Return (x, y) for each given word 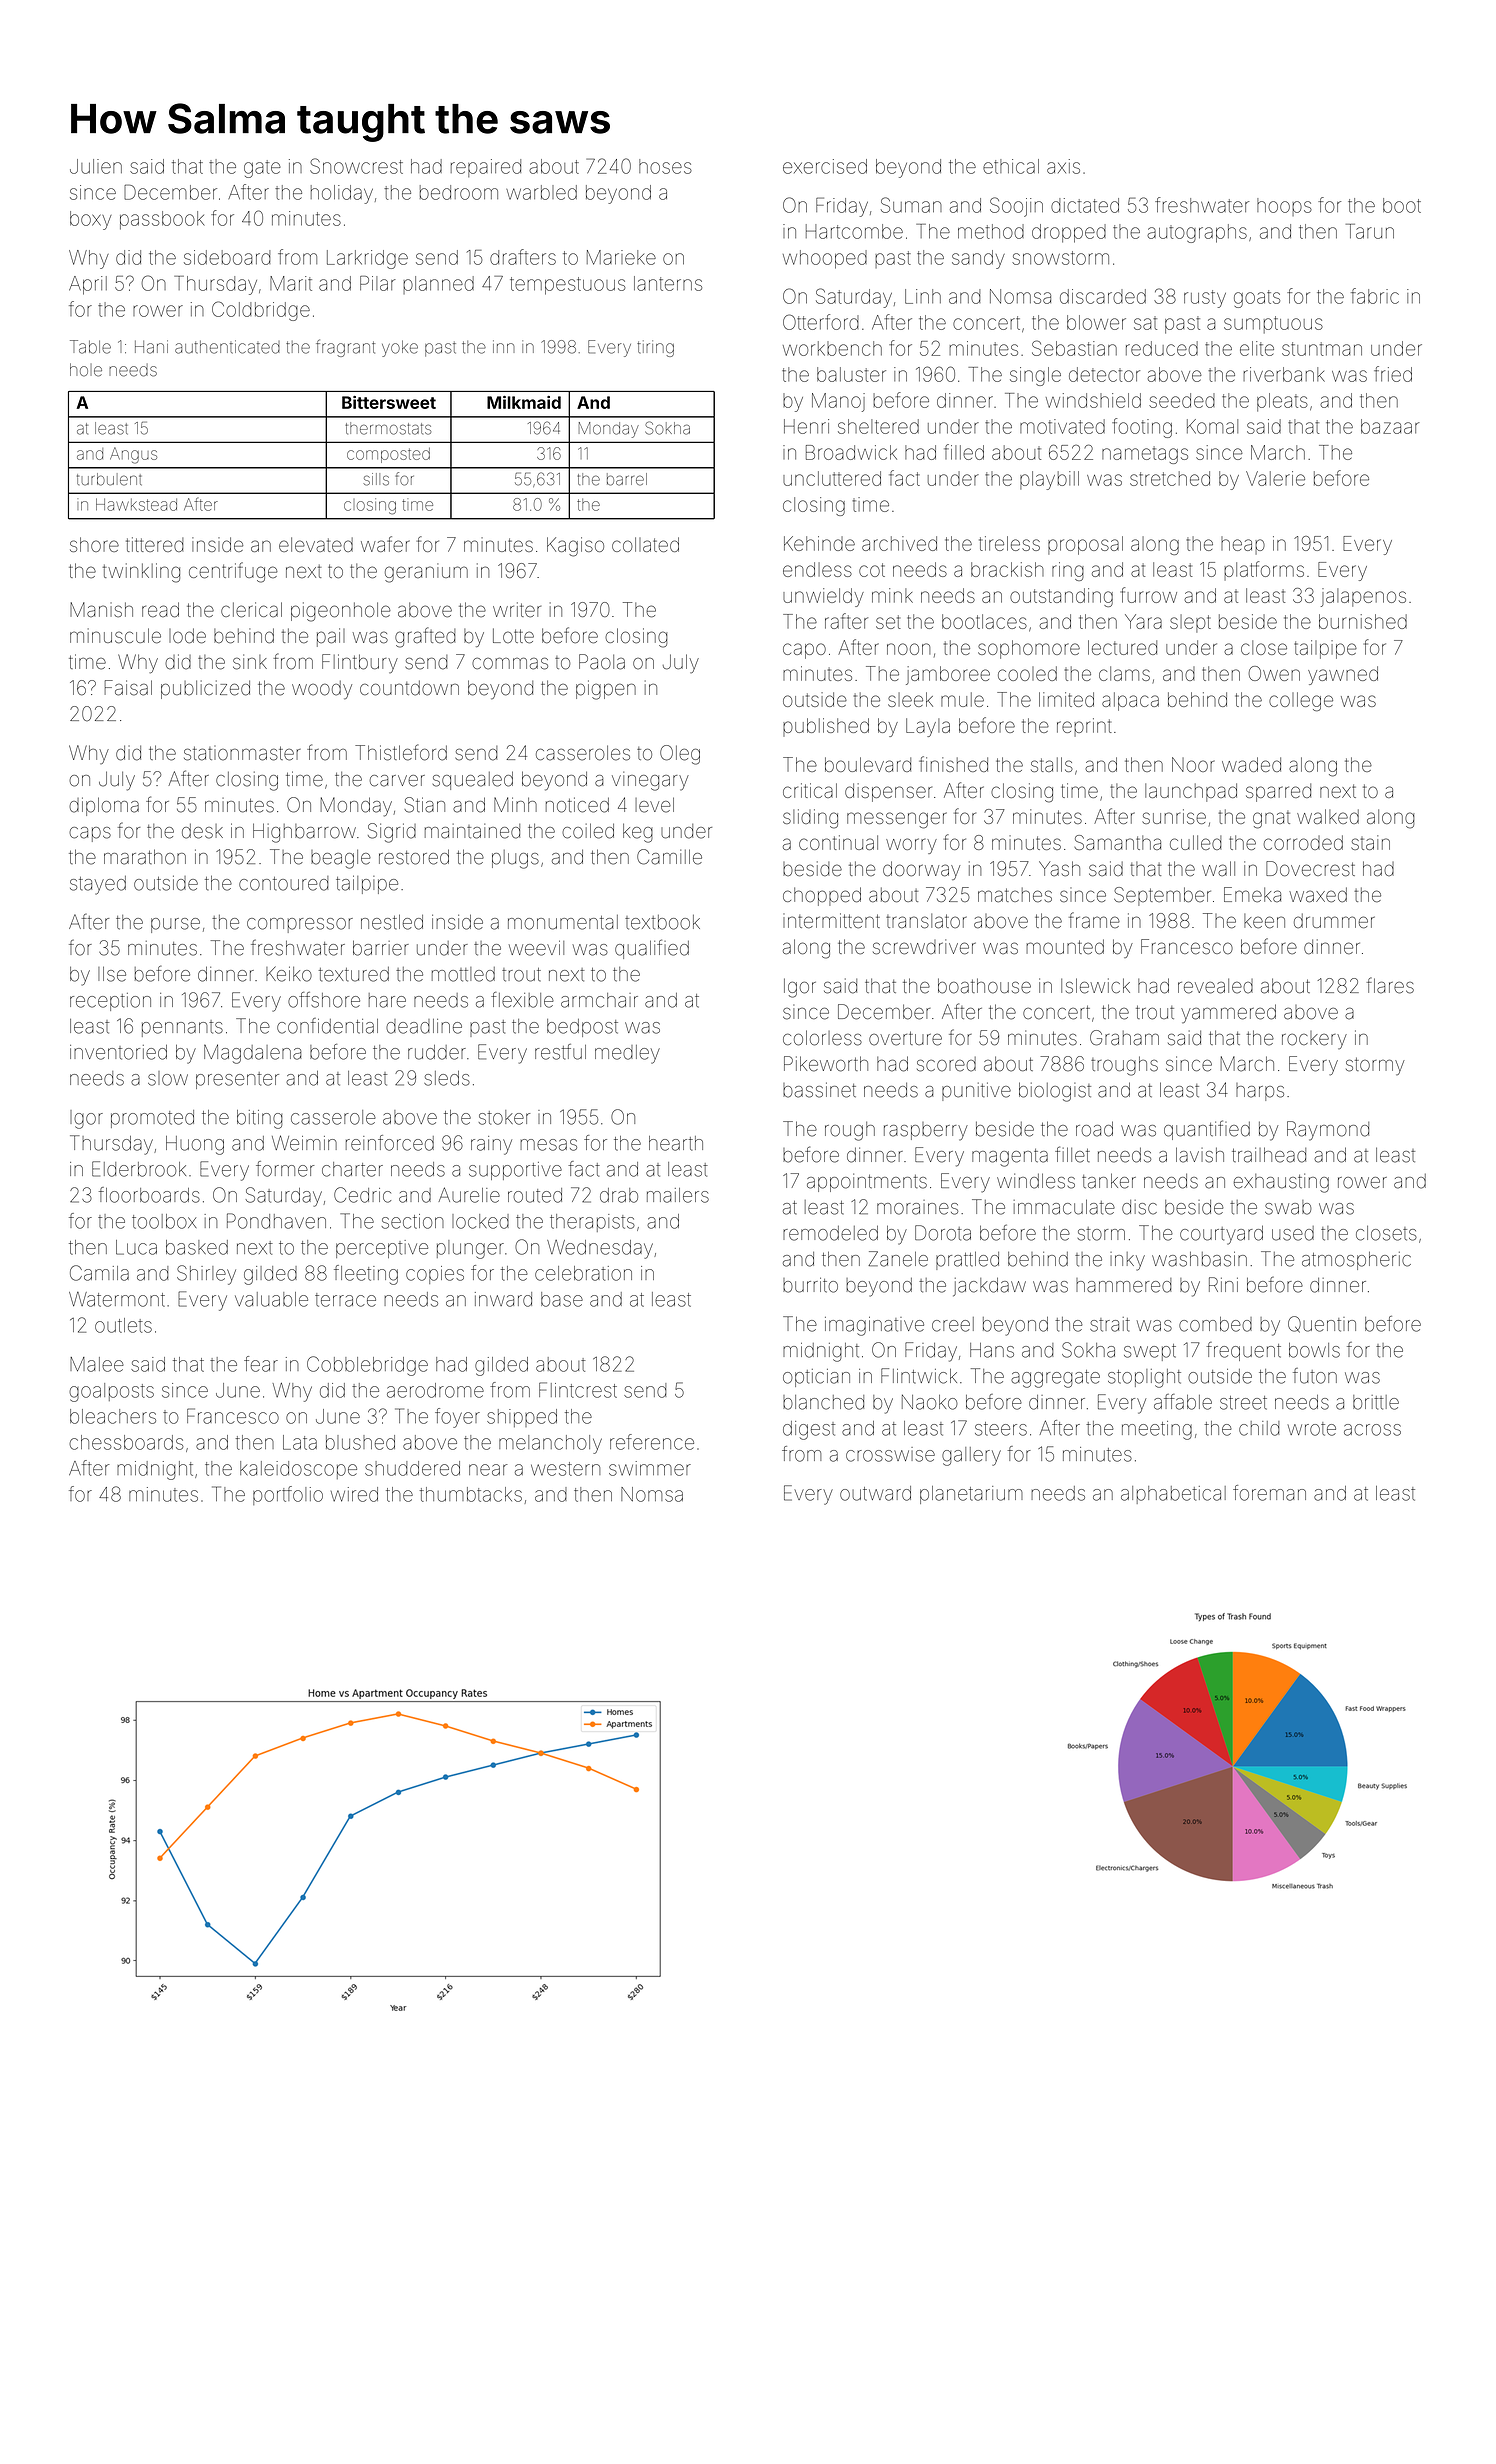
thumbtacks (471, 1494)
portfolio (288, 1495)
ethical (1011, 166)
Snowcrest (356, 166)
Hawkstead (136, 504)
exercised (825, 166)
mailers (678, 1195)
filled (964, 452)
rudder (437, 1052)
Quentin (1322, 1324)
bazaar (1390, 426)
